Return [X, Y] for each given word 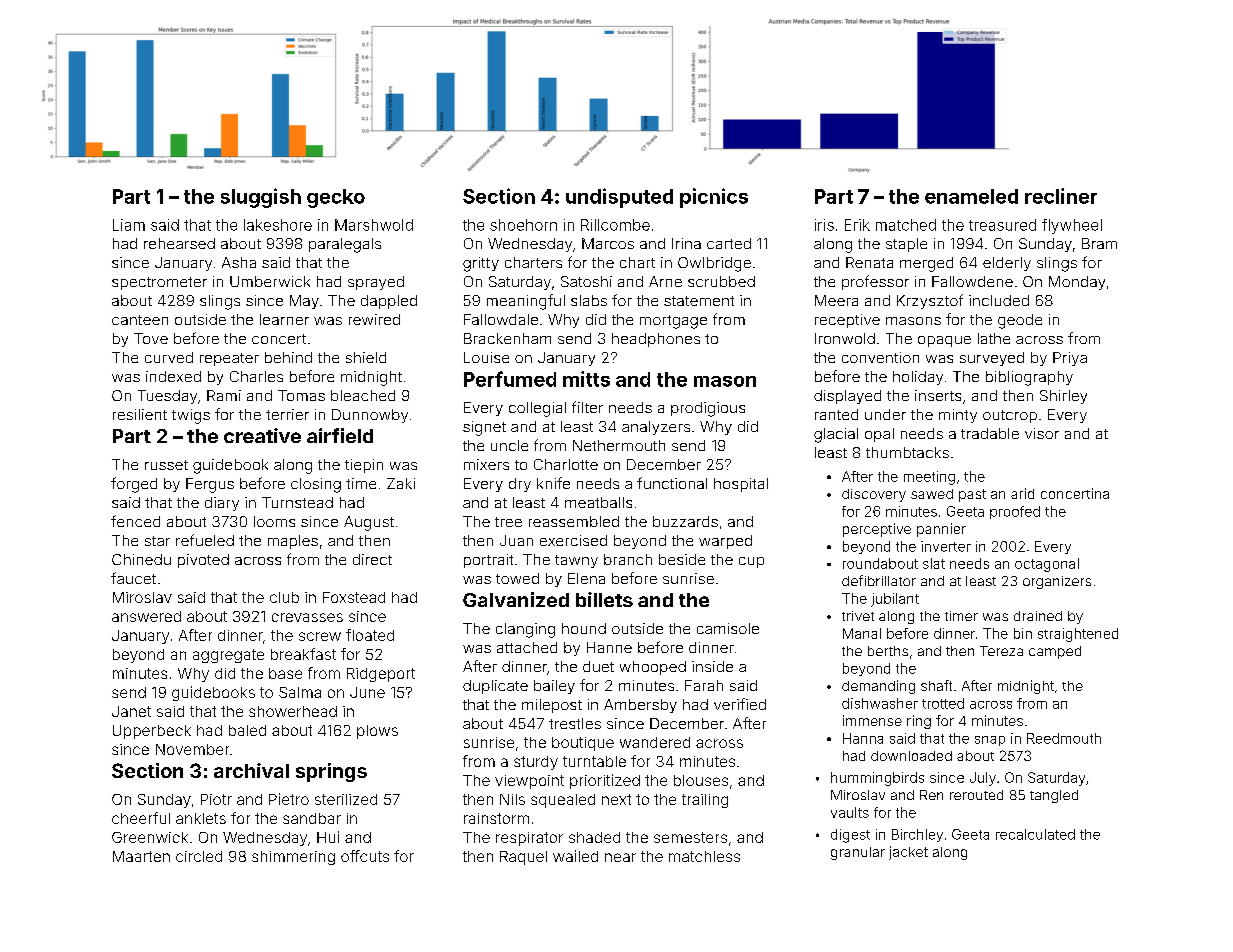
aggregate [228, 656]
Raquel [523, 858]
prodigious [708, 409]
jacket [908, 853]
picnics [714, 198]
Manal [862, 633]
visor [1042, 433]
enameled [971, 196]
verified [740, 704]
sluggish [261, 198]
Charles [256, 376]
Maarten [141, 856]
